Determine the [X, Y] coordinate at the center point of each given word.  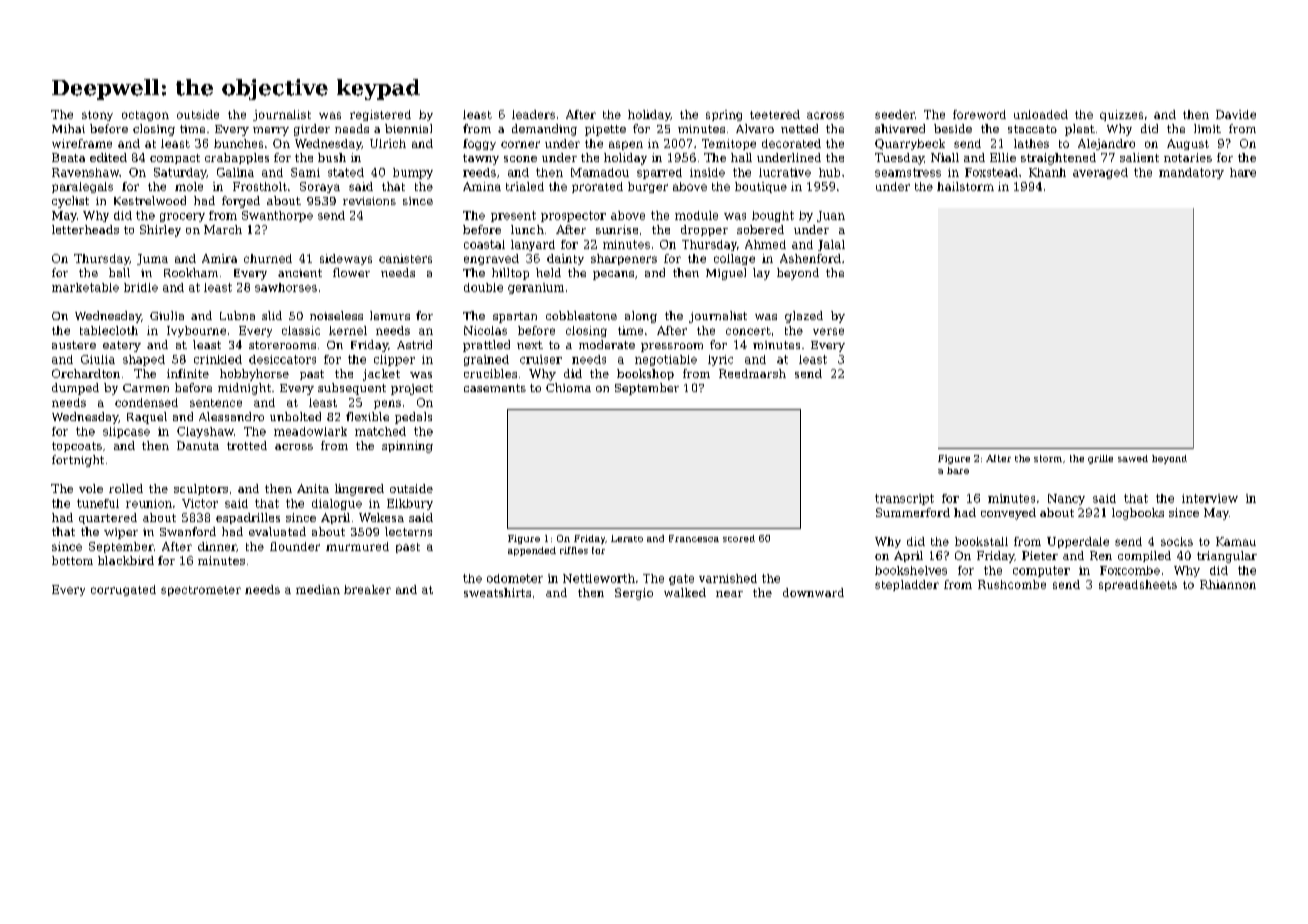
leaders [533, 114]
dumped [75, 389]
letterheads [85, 229]
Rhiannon [1228, 584]
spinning [407, 447]
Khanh [1047, 172]
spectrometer [201, 591]
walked [685, 592]
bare [958, 470]
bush [332, 157]
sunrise [617, 229]
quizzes [1121, 115]
